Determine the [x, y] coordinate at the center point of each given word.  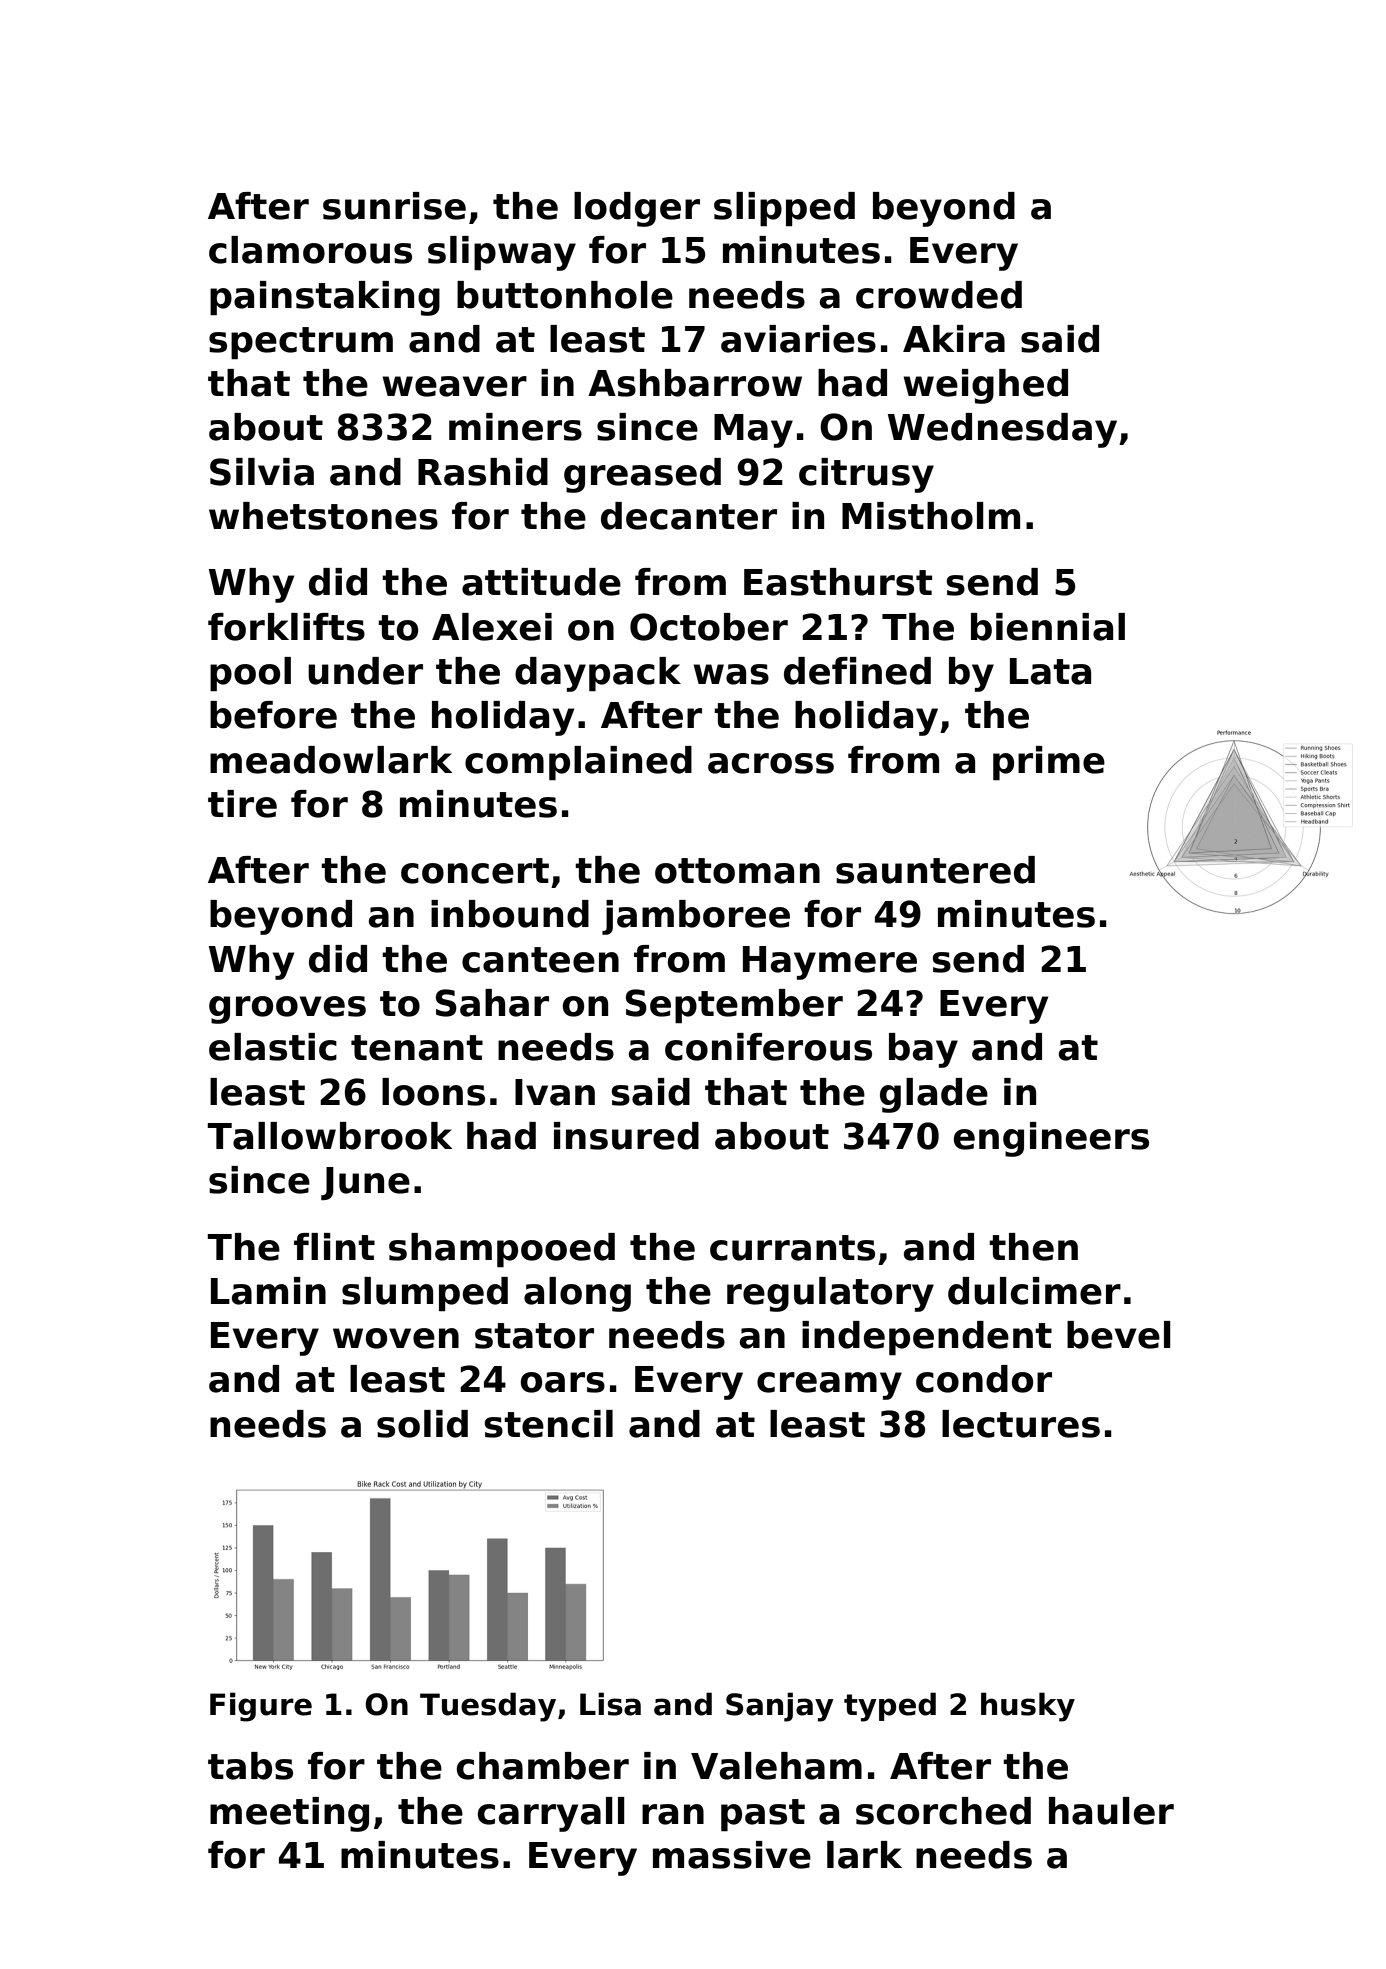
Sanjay [780, 1707]
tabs [250, 1766]
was [731, 674]
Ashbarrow [695, 383]
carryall [551, 1814]
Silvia [262, 472]
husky [1028, 1707]
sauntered [935, 870]
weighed [985, 386]
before [273, 715]
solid [422, 1424]
